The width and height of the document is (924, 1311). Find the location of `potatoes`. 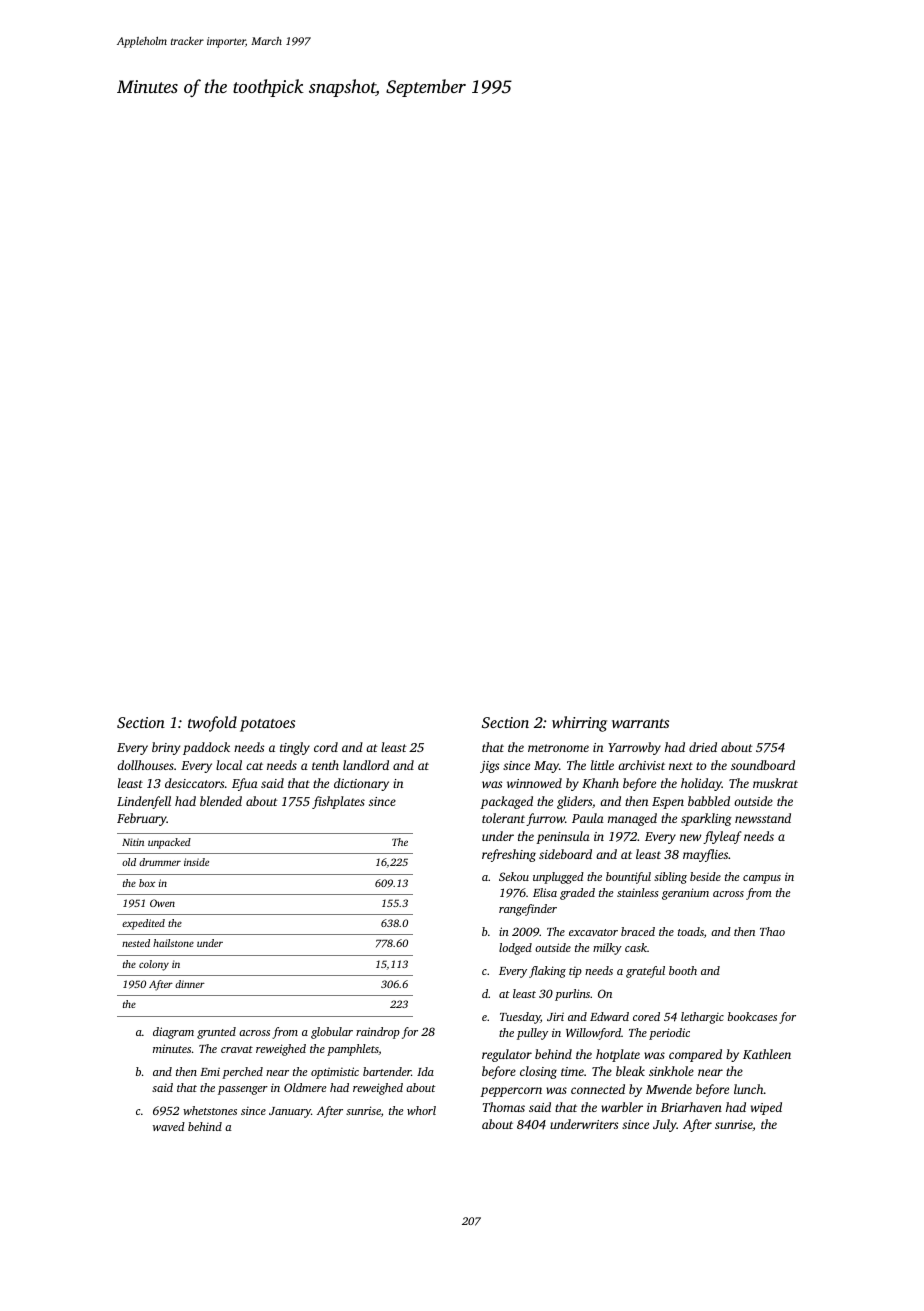

potatoes is located at coordinates (267, 725).
